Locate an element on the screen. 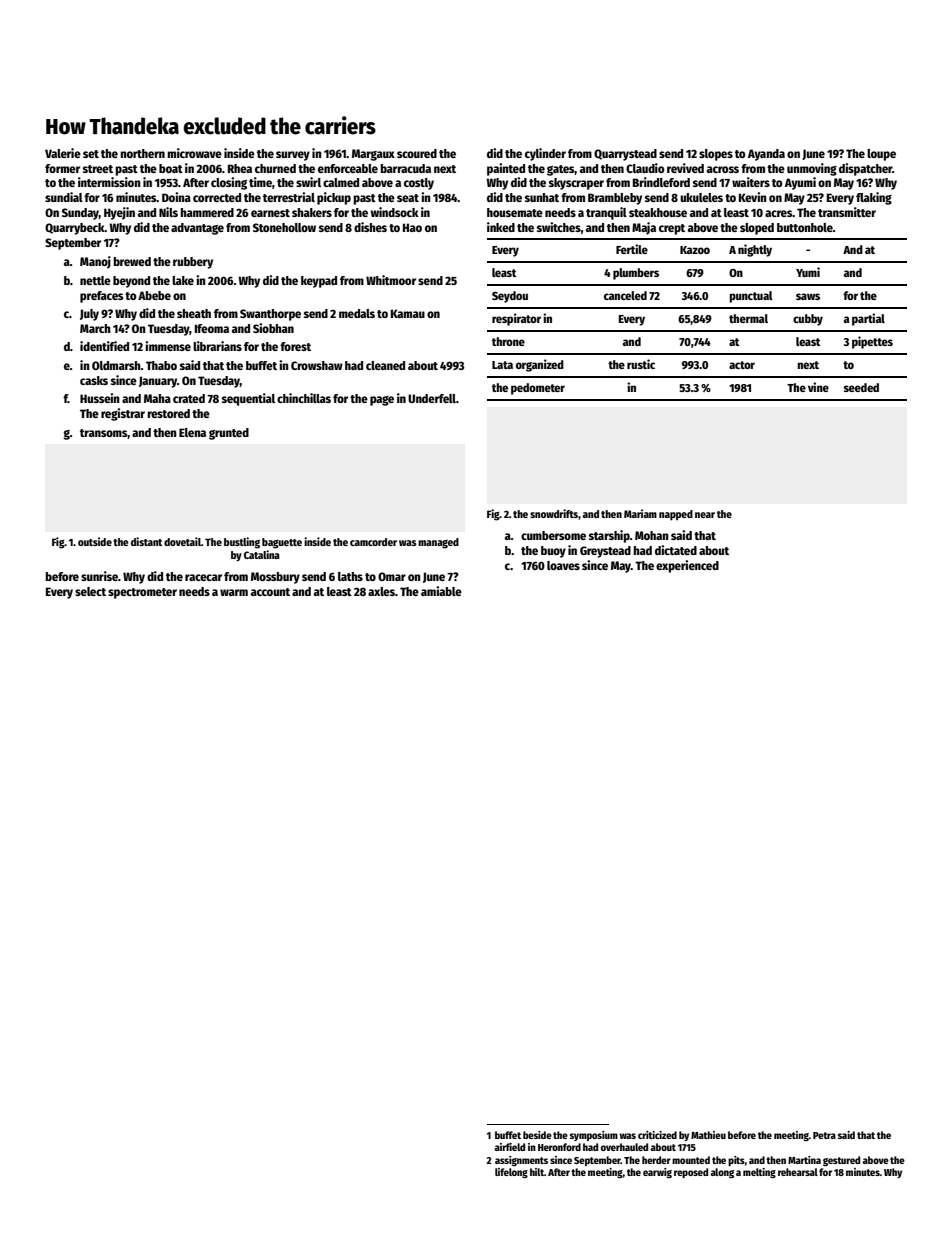 This screenshot has height=1233, width=952. experienced is located at coordinates (687, 566).
